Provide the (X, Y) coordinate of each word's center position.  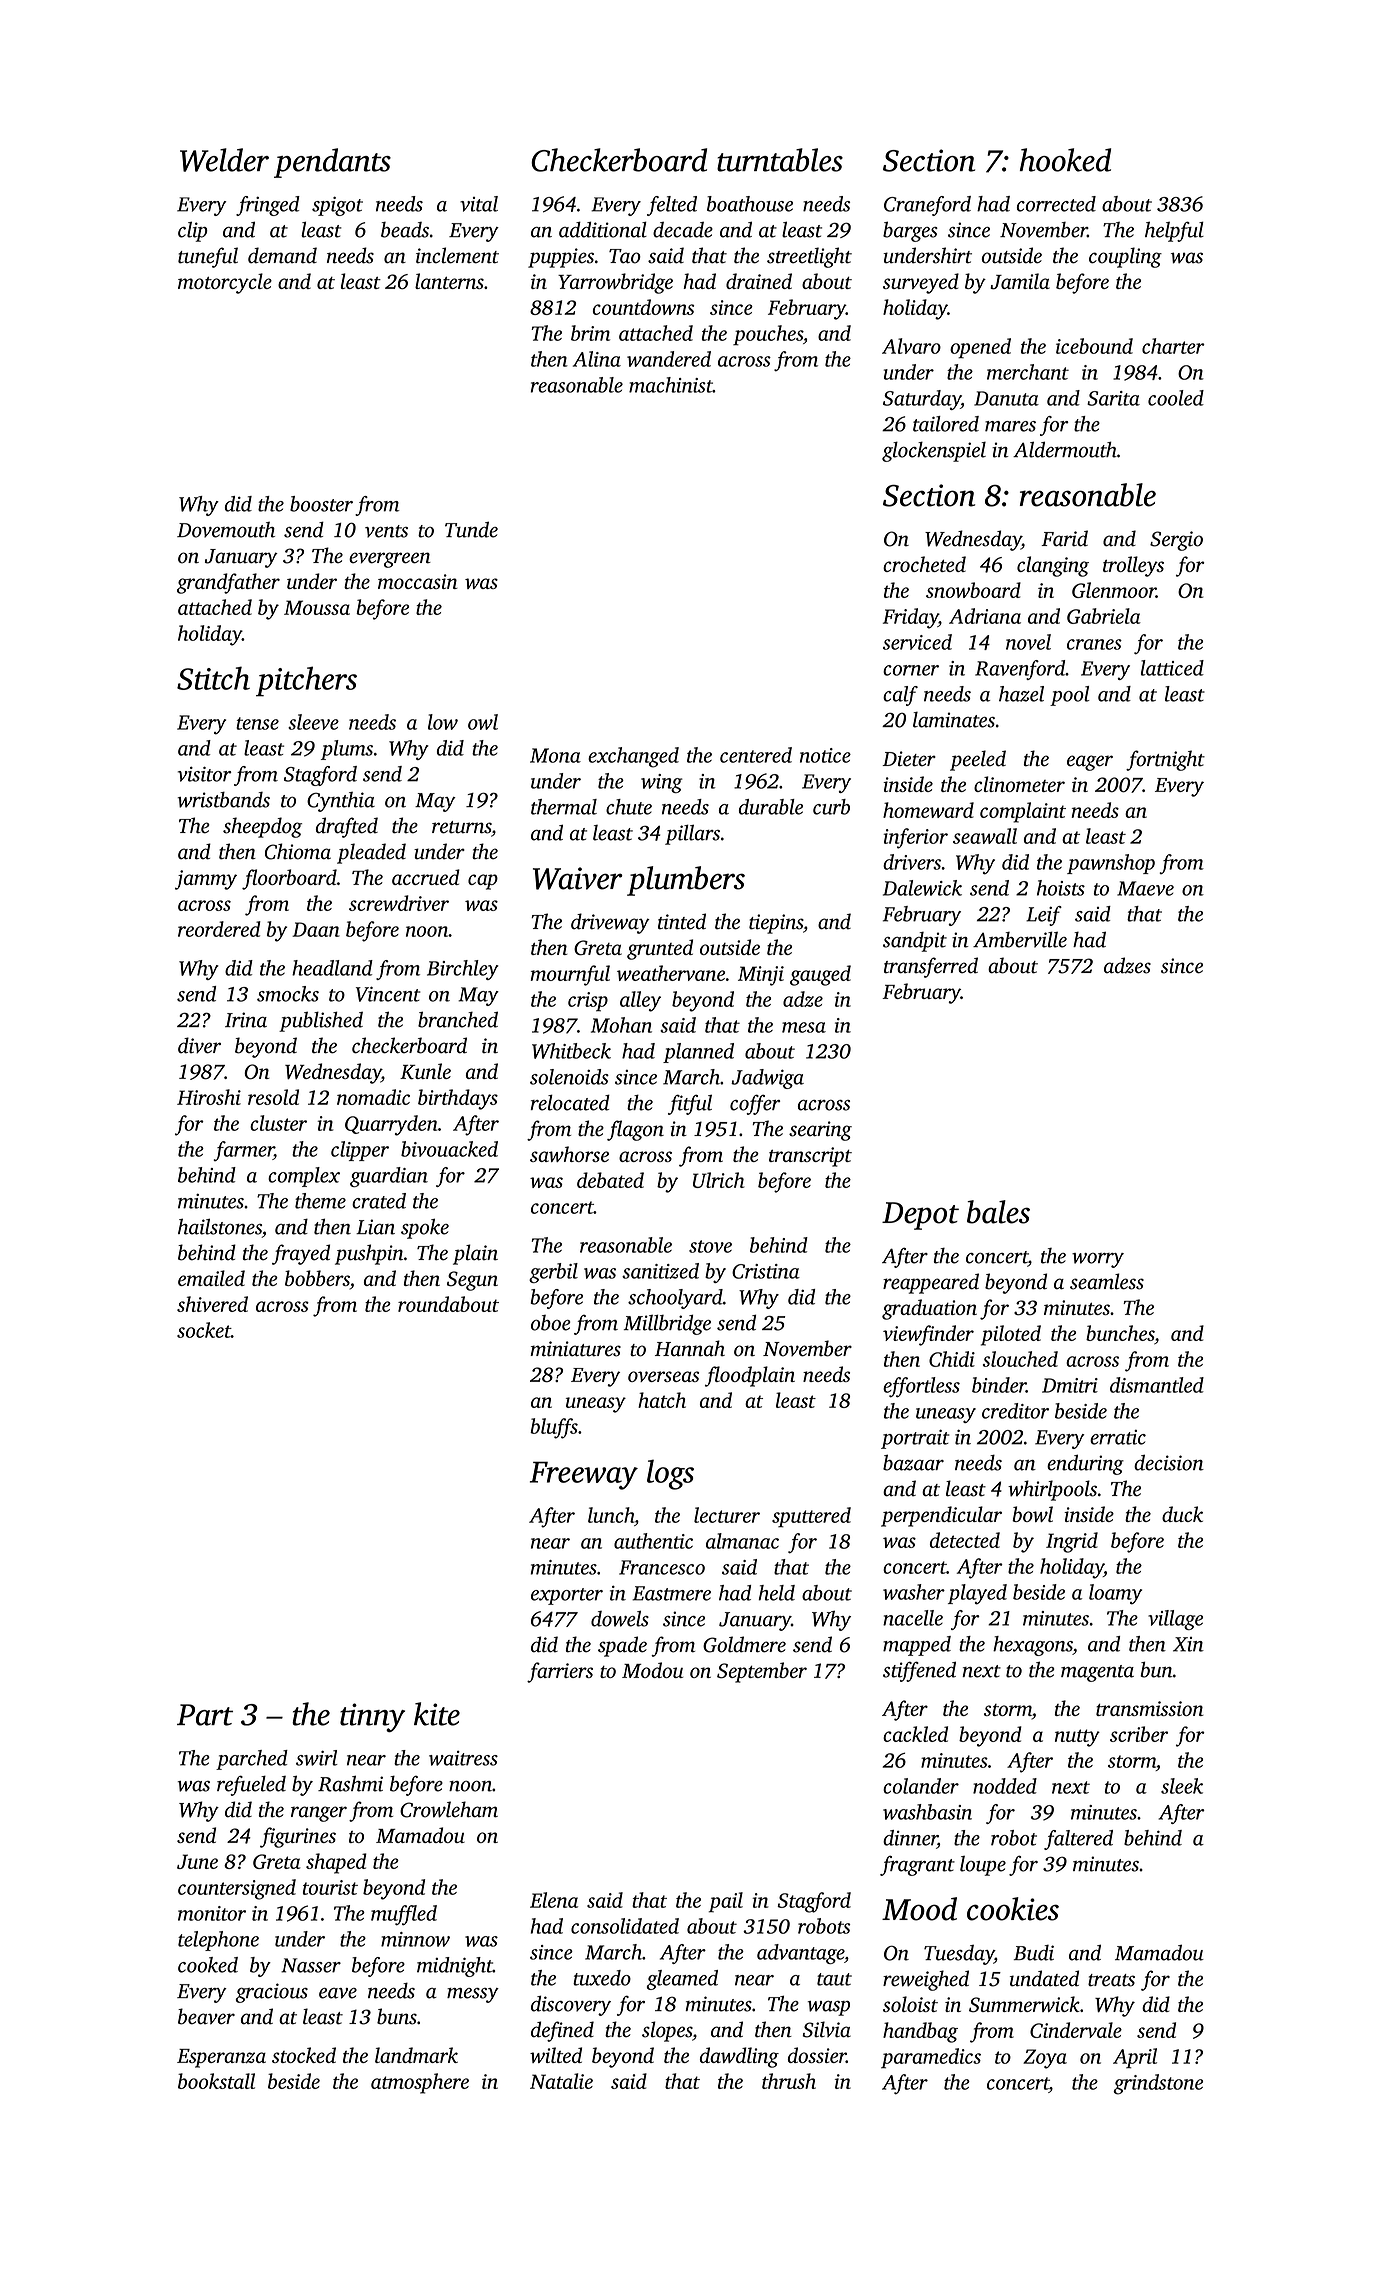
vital (479, 204)
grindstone (1158, 2084)
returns (461, 827)
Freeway (584, 1475)
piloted (1011, 1335)
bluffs (554, 1428)
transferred (931, 967)
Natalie (561, 2081)
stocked (304, 2055)
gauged (820, 975)
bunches (1120, 1333)
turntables (780, 160)
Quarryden (391, 1125)
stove (710, 1246)
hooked (1065, 160)
